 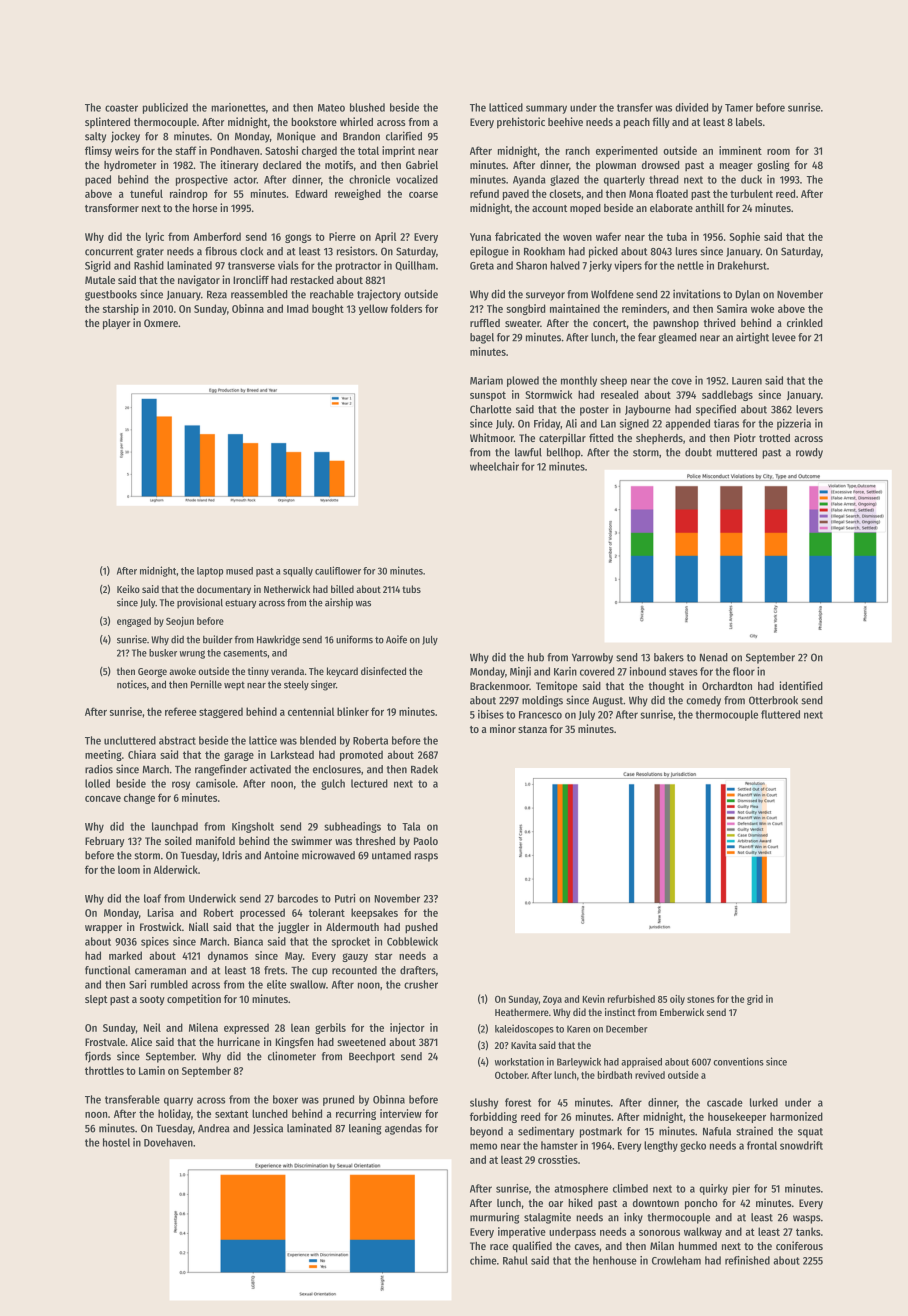 I want to click on chime, so click(x=483, y=1260).
